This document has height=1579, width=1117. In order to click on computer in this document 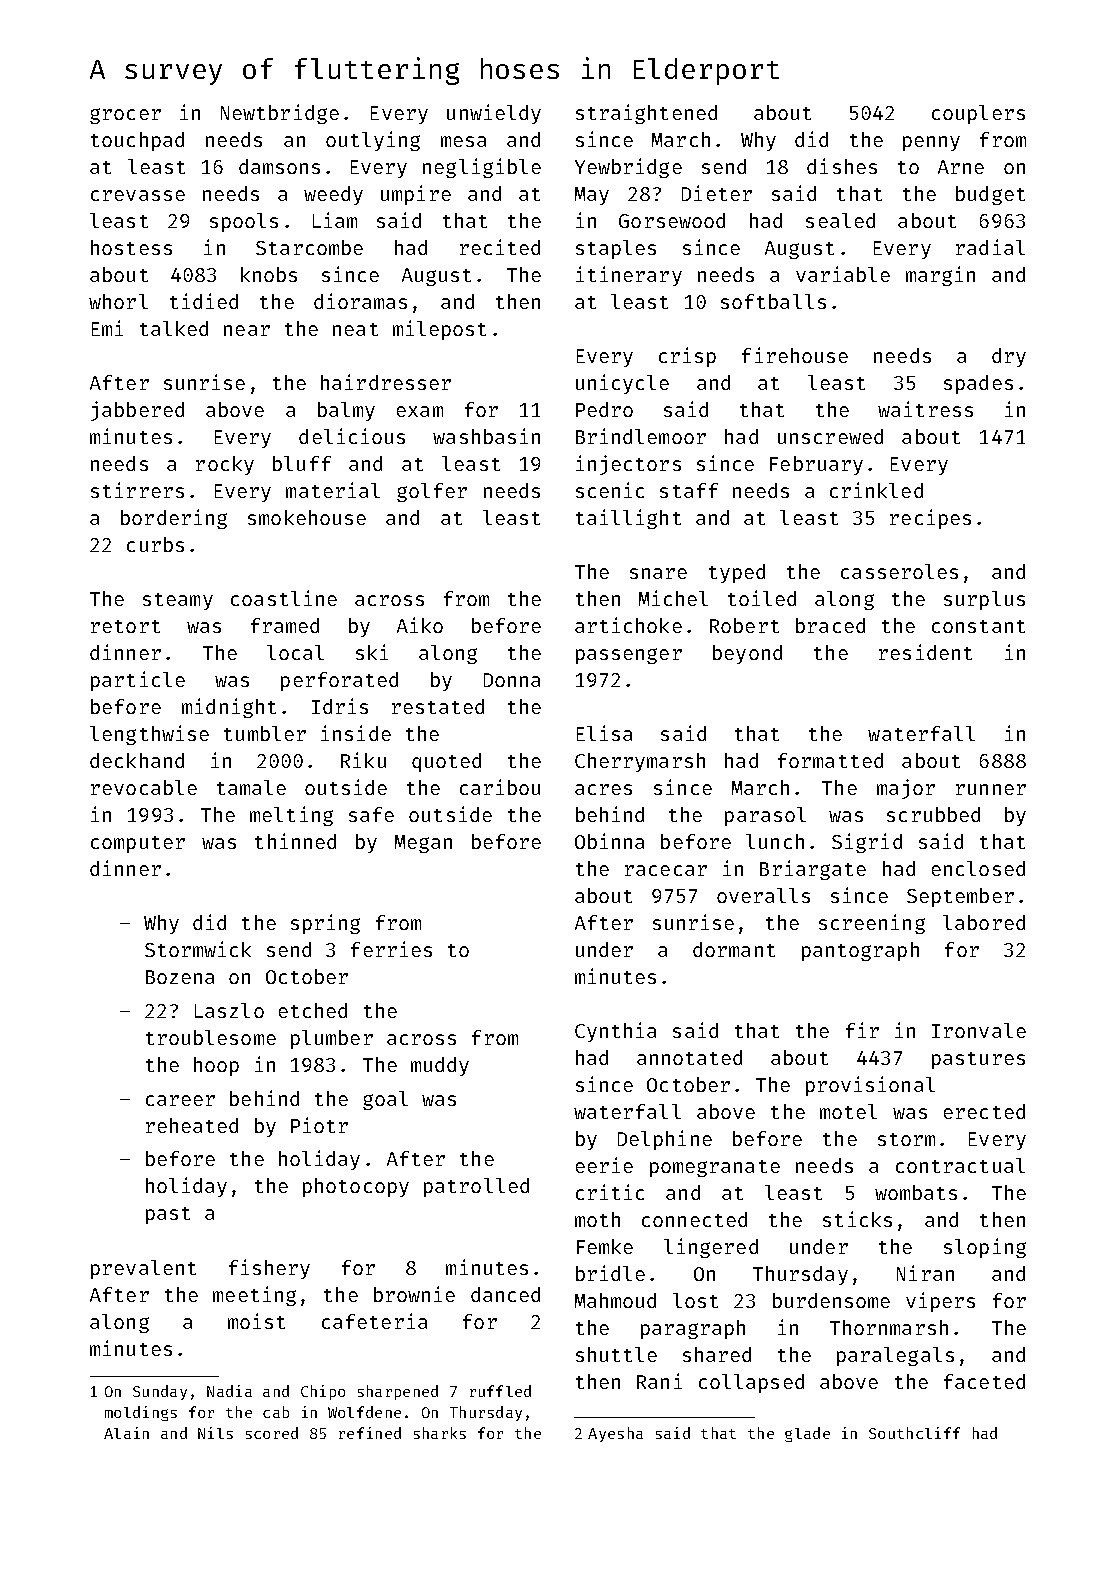, I will do `click(138, 844)`.
